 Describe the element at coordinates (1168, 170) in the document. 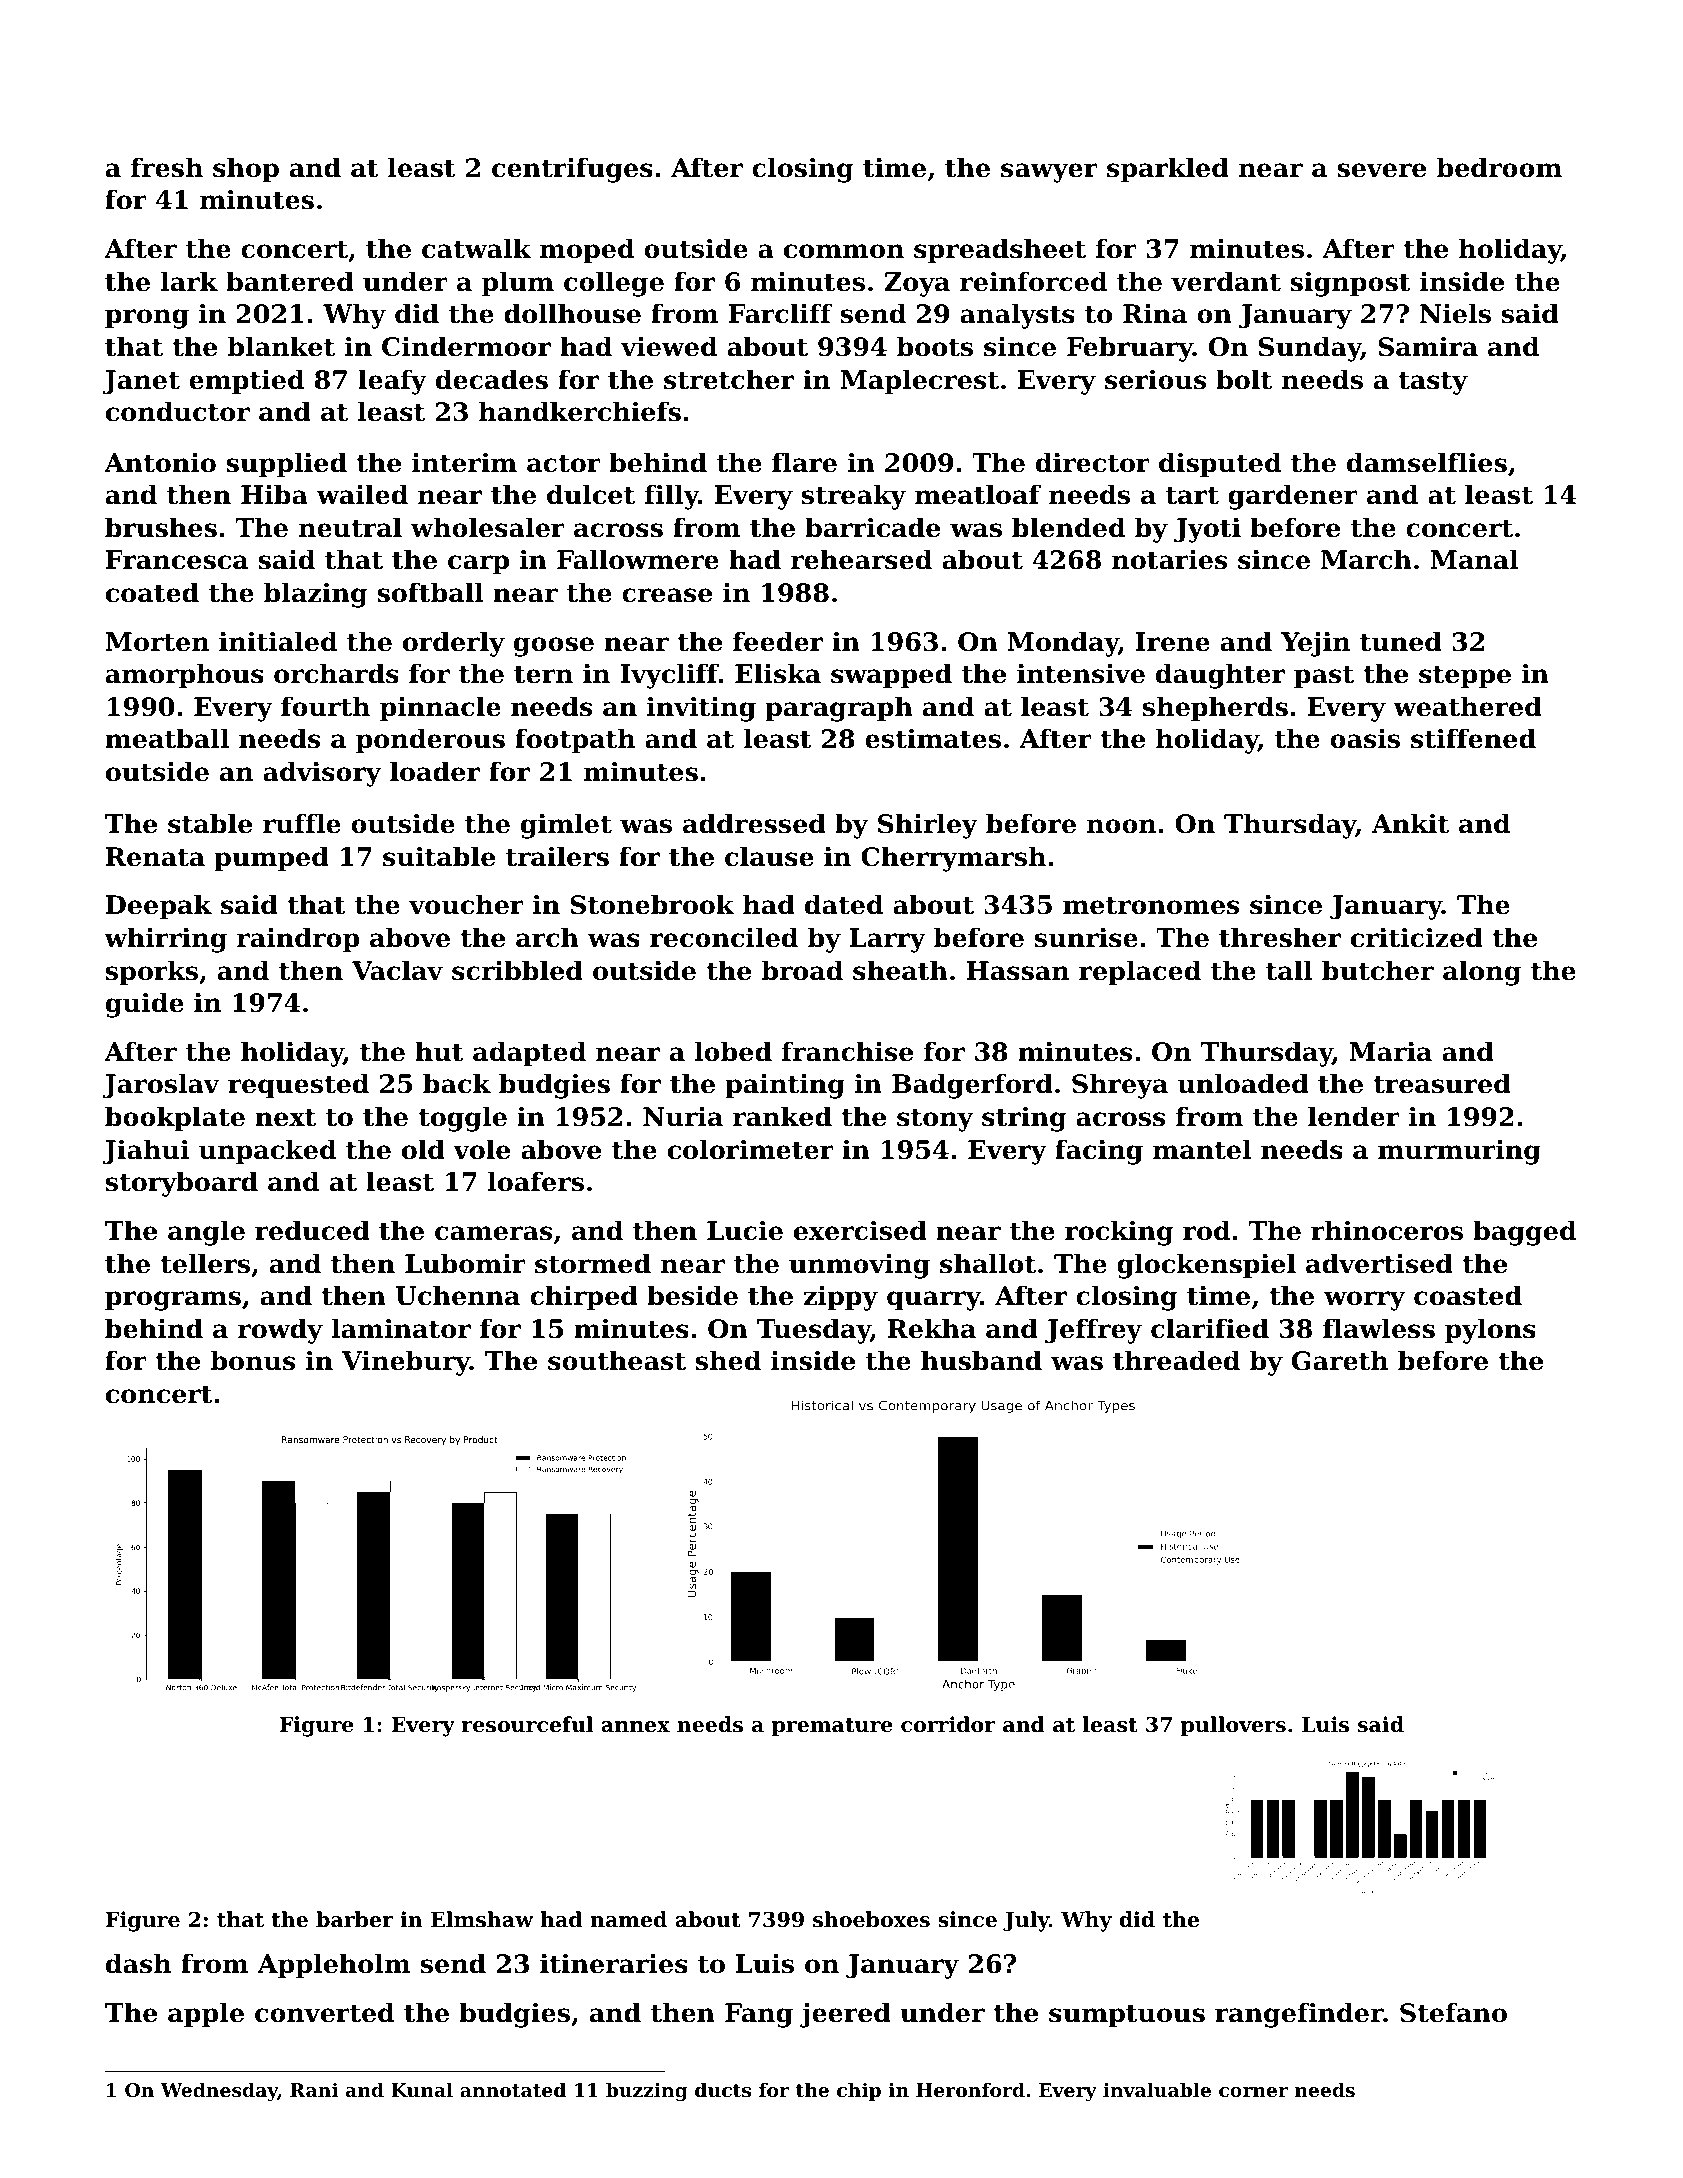

I see `sparkled` at that location.
